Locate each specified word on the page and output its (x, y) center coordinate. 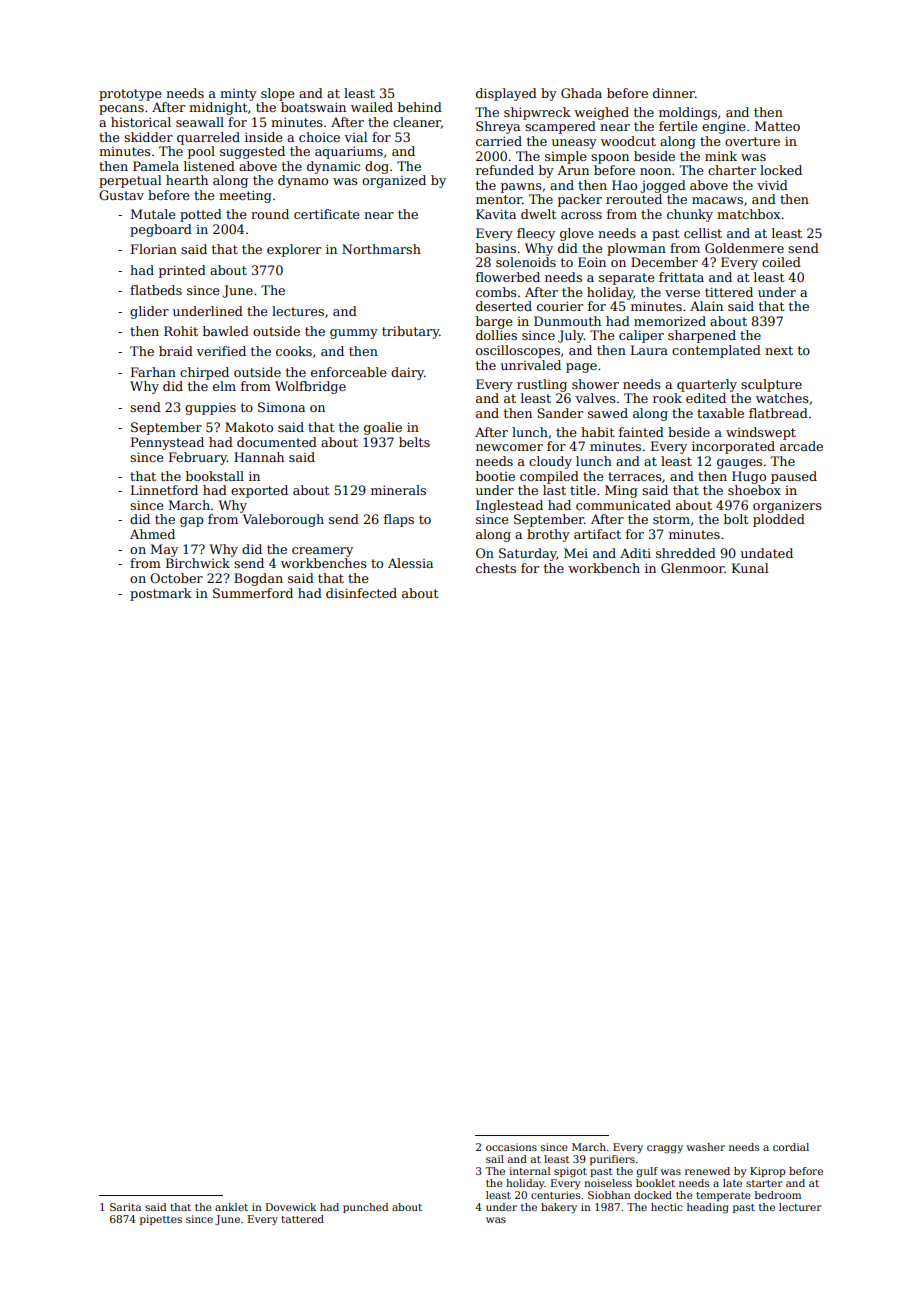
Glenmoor (692, 568)
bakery (559, 1208)
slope (277, 94)
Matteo (777, 126)
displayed (506, 94)
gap (192, 522)
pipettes (161, 1220)
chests (496, 568)
